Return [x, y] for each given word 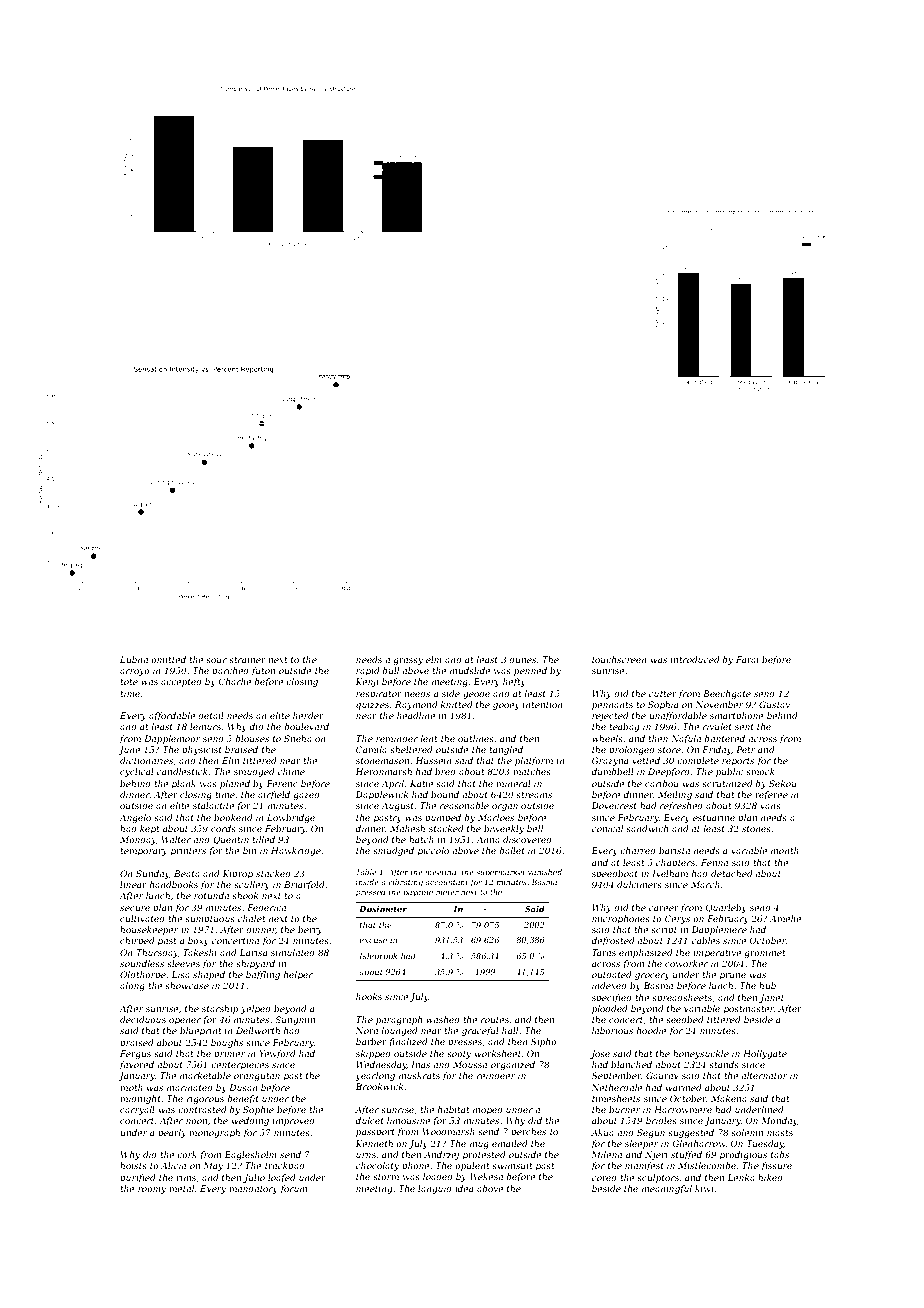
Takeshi [200, 952]
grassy [408, 661]
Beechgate [727, 694]
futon [263, 671]
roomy [152, 1190]
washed [443, 1019]
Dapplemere [719, 930]
